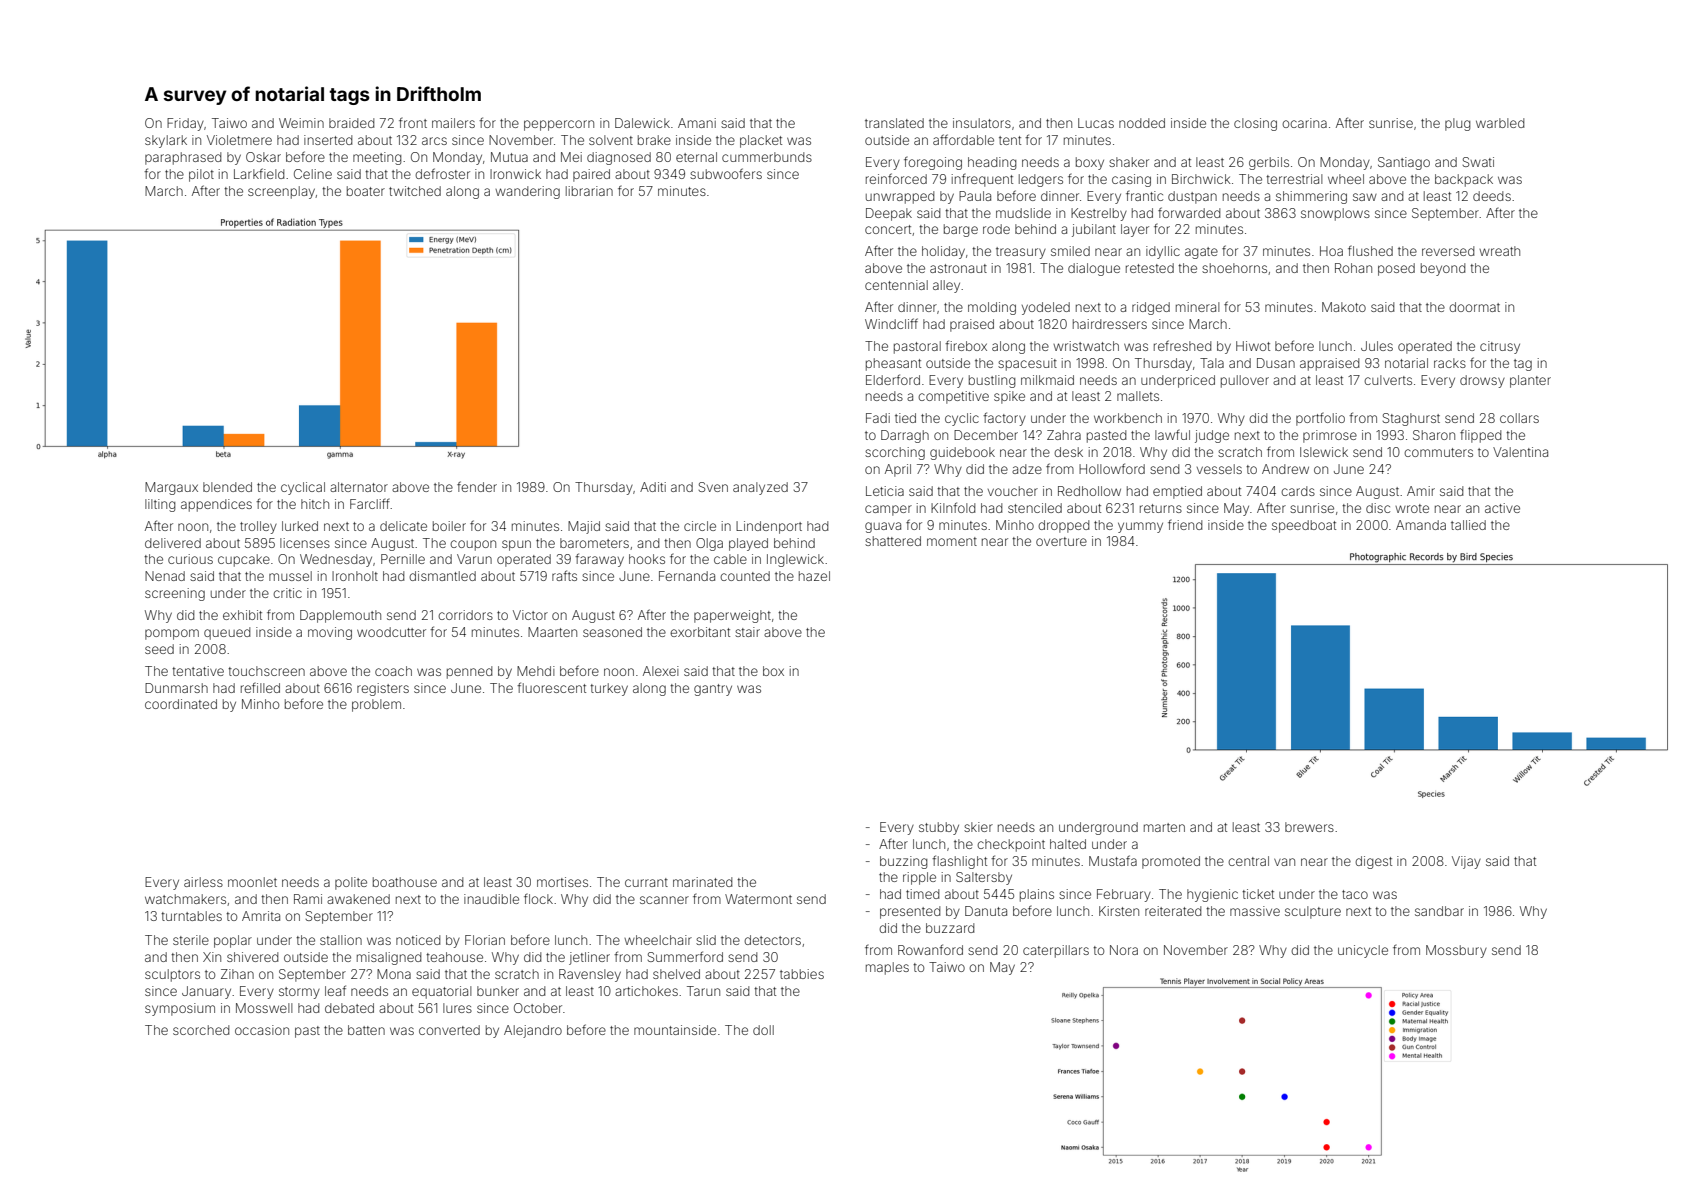 The width and height of the document is (1696, 1199). What do you see at coordinates (697, 123) in the document?
I see `Amani` at bounding box center [697, 123].
